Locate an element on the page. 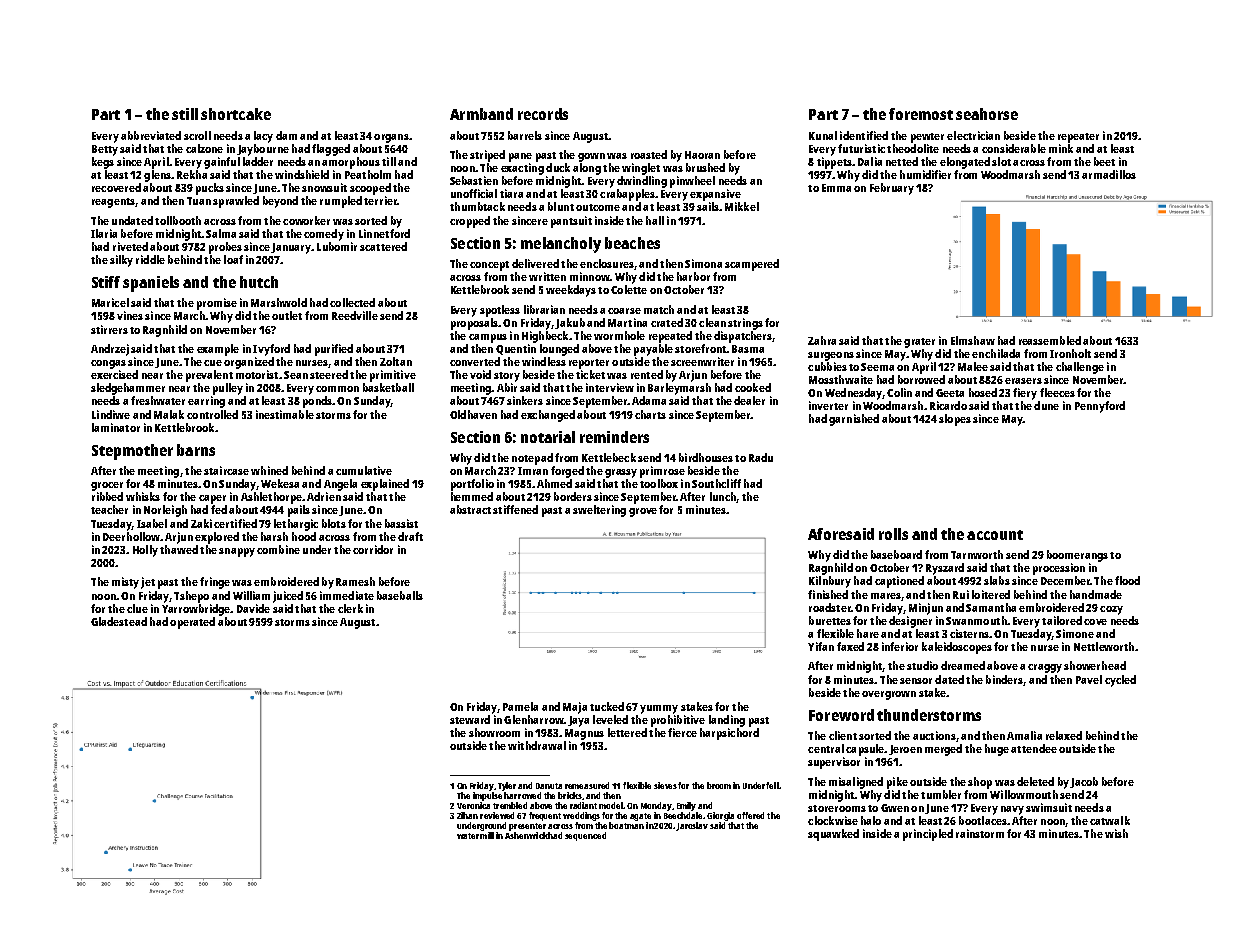 The width and height of the image is (1233, 952). inestimable is located at coordinates (285, 414).
